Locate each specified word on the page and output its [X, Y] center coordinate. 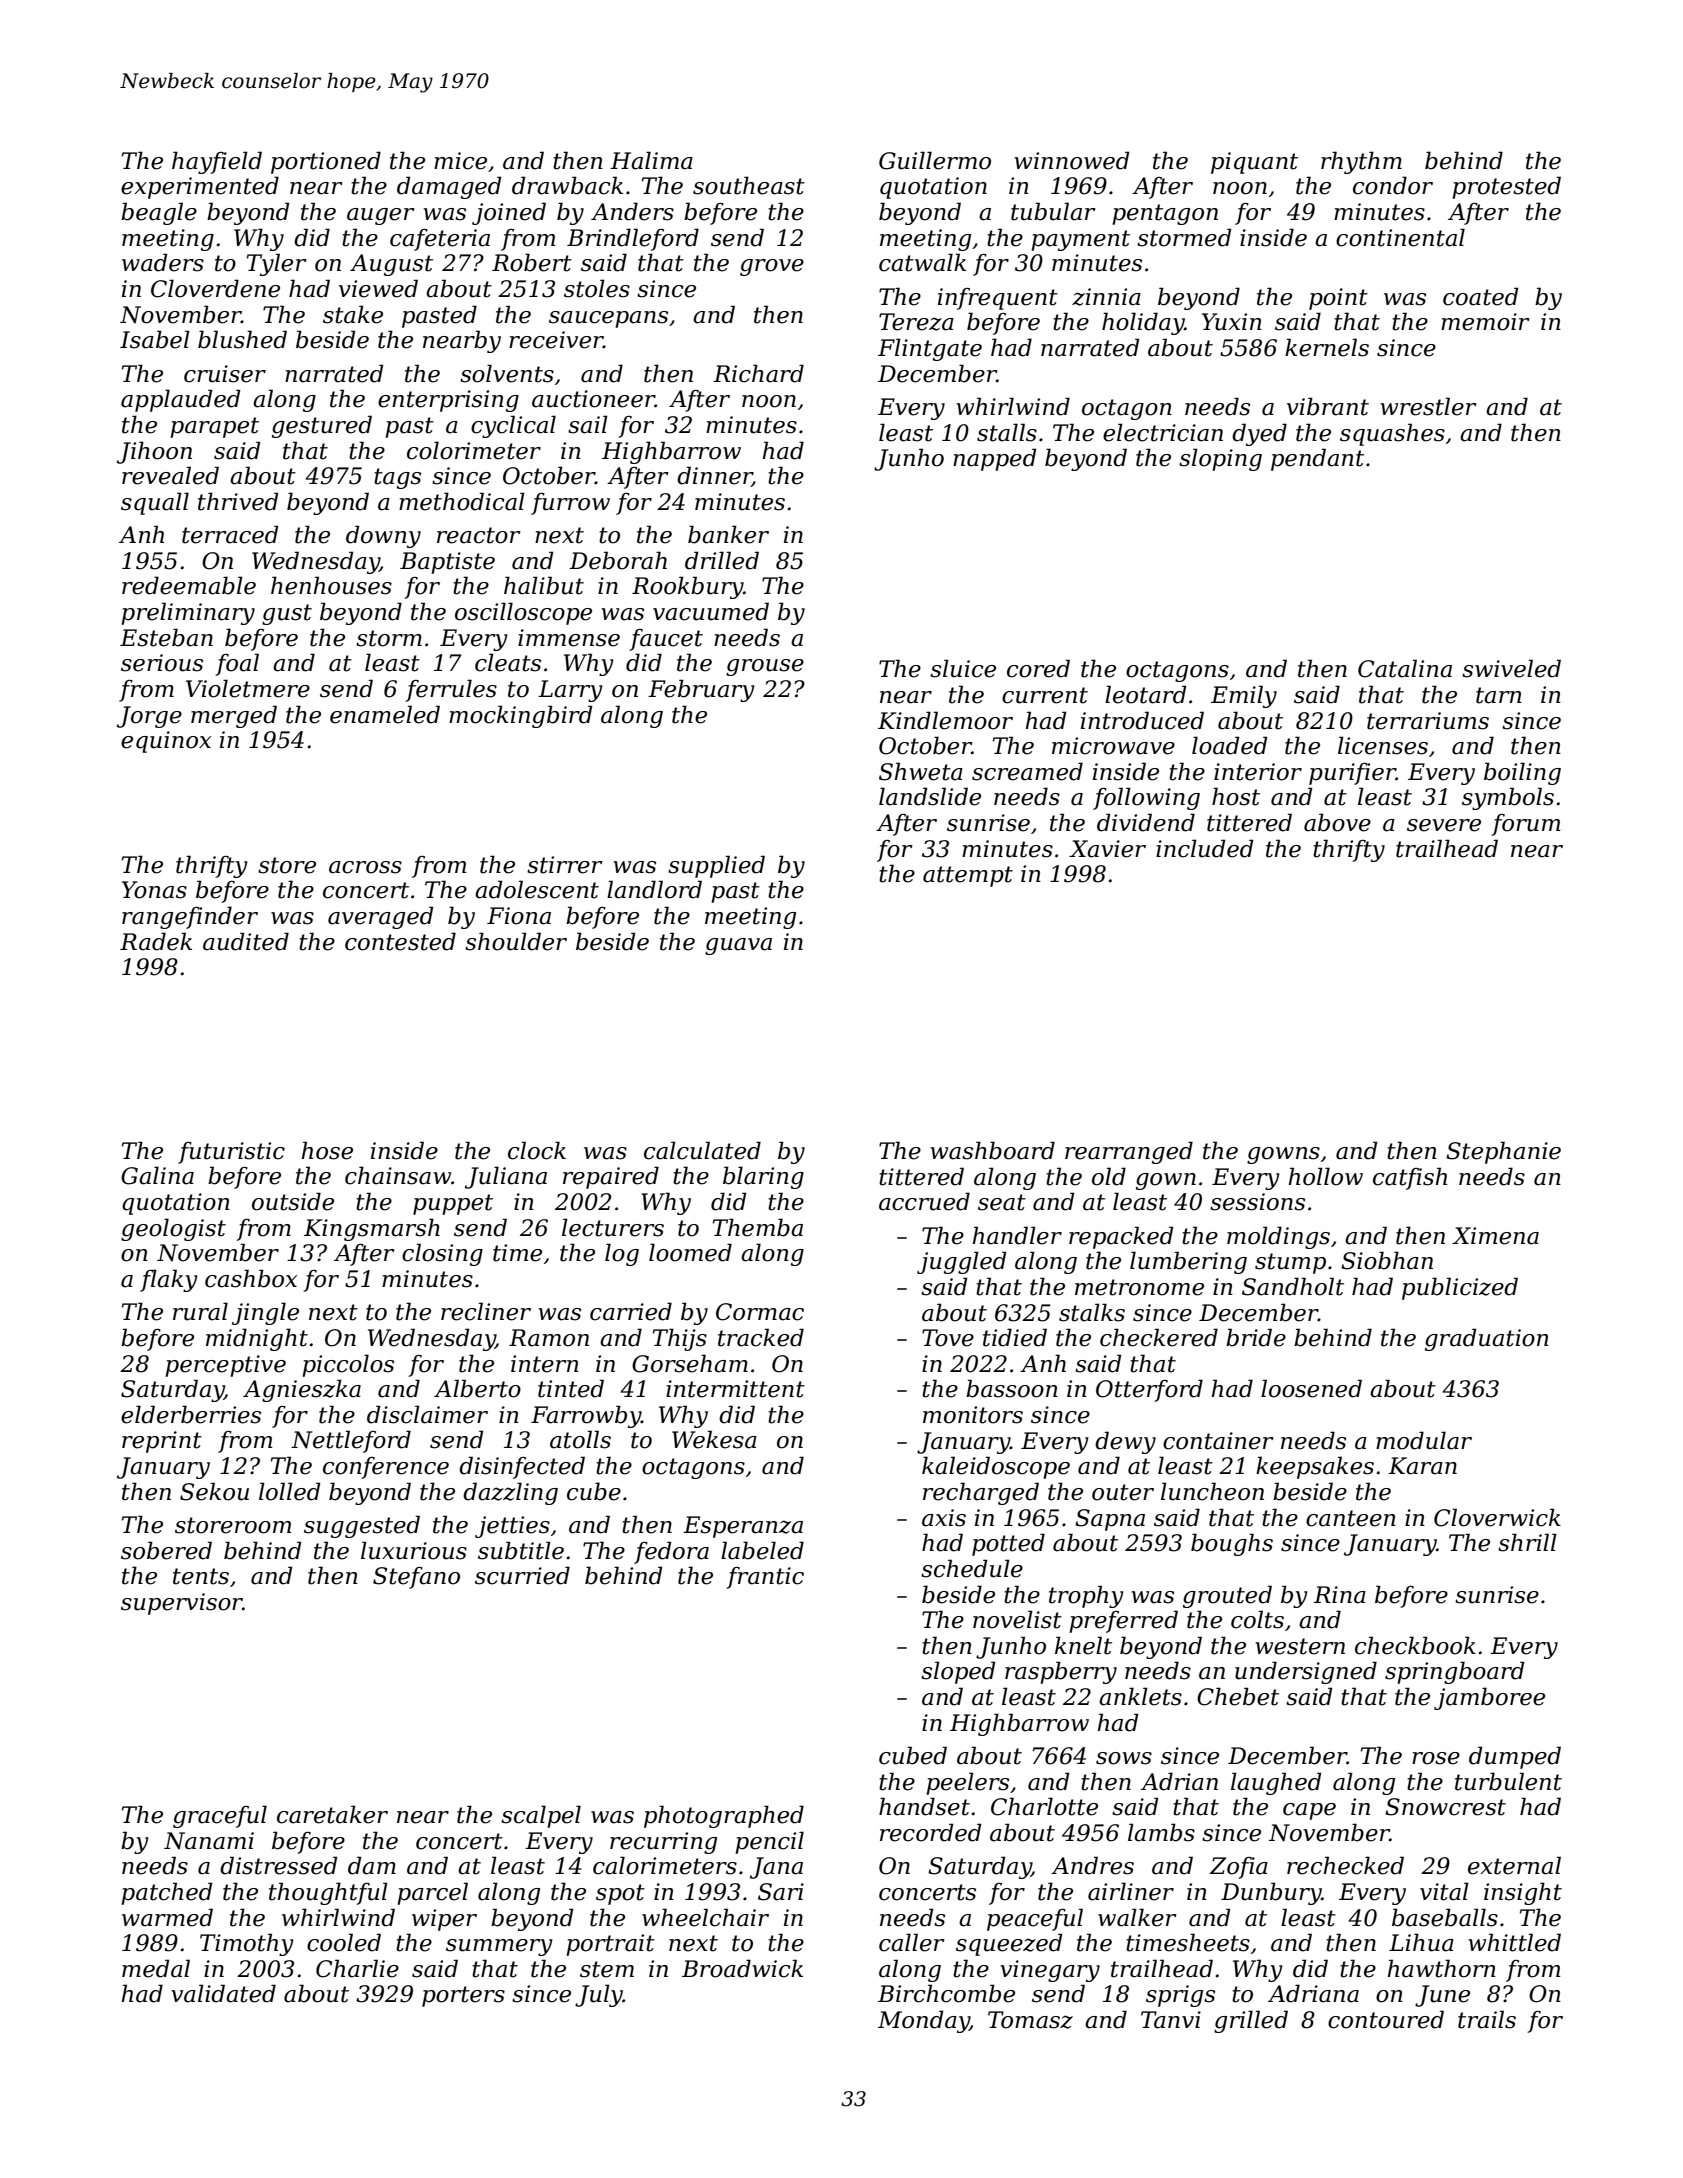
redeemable [189, 585]
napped [994, 459]
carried [631, 1311]
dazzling [510, 1493]
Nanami [209, 1841]
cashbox [251, 1278]
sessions [1257, 1202]
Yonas [154, 890]
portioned [326, 162]
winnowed [1072, 160]
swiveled [1511, 668]
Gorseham [690, 1363]
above [1337, 822]
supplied [716, 866]
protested [1506, 187]
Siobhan [1387, 1260]
